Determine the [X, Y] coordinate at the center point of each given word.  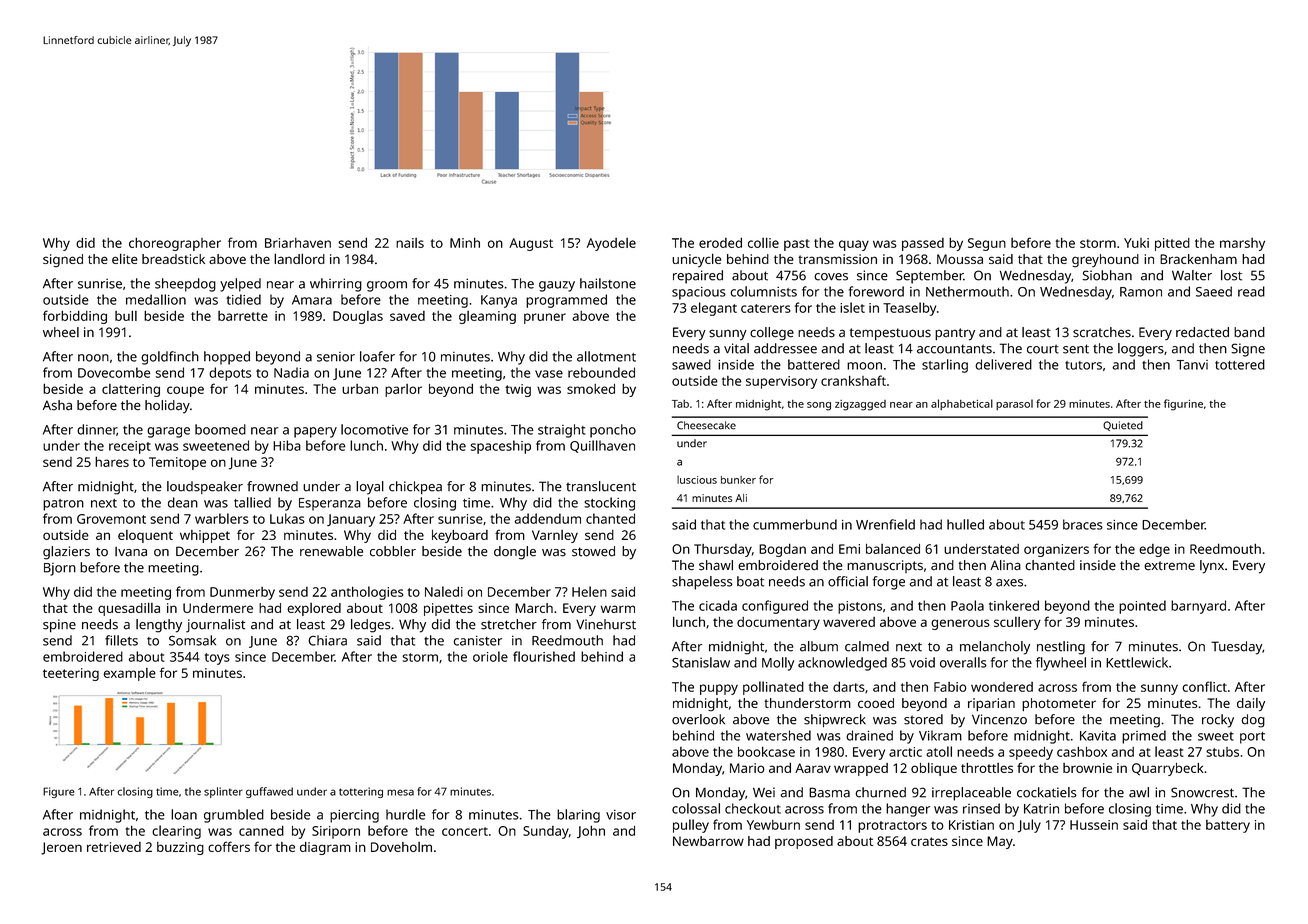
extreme [1169, 566]
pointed [1142, 607]
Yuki [1136, 243]
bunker [738, 480]
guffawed [269, 792]
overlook [698, 719]
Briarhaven [298, 243]
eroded [720, 242]
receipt [130, 447]
